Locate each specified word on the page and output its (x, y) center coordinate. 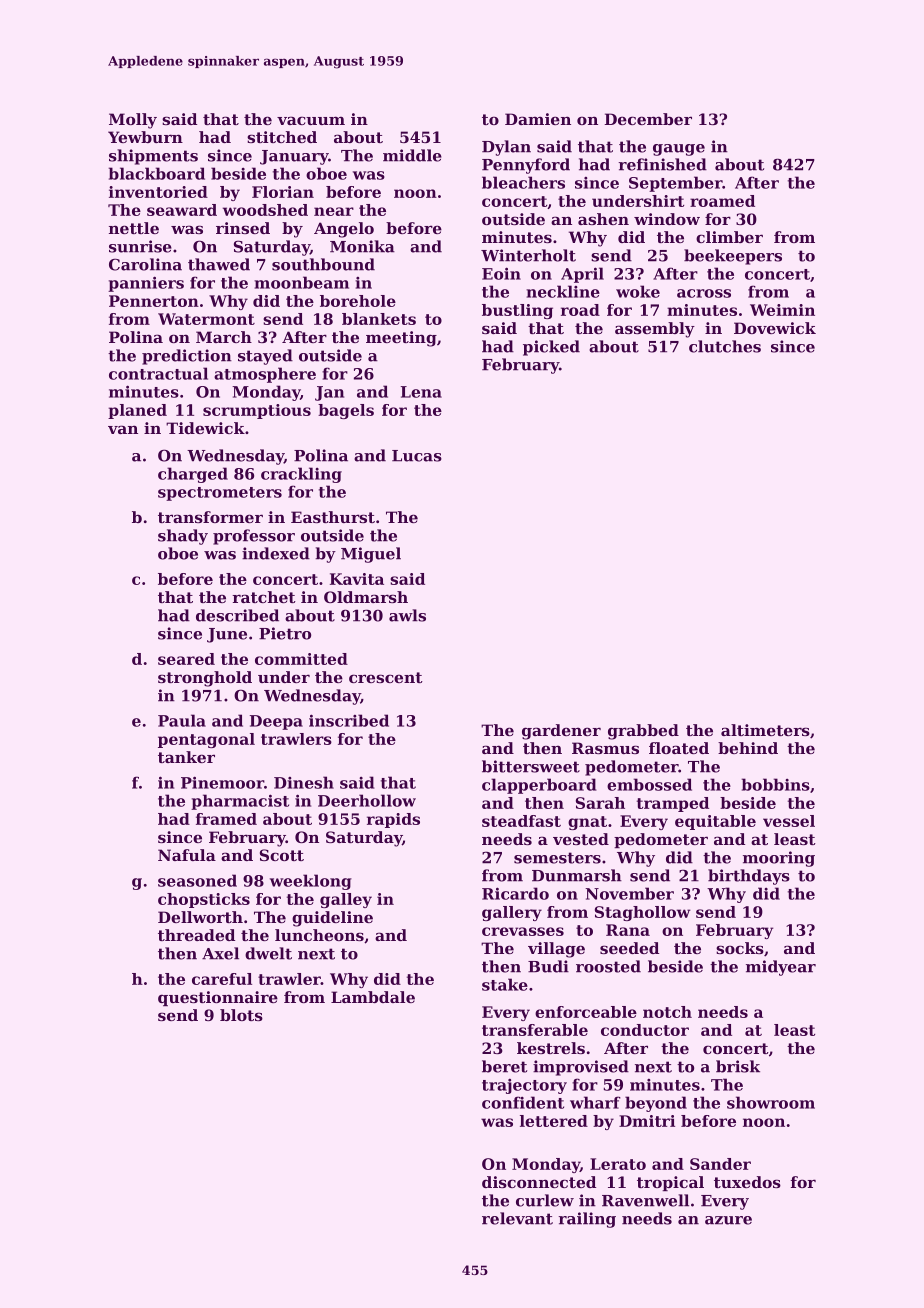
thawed (219, 264)
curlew (545, 1200)
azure (728, 1220)
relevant (517, 1218)
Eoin (501, 273)
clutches (725, 346)
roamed (722, 201)
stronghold (205, 679)
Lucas (417, 456)
